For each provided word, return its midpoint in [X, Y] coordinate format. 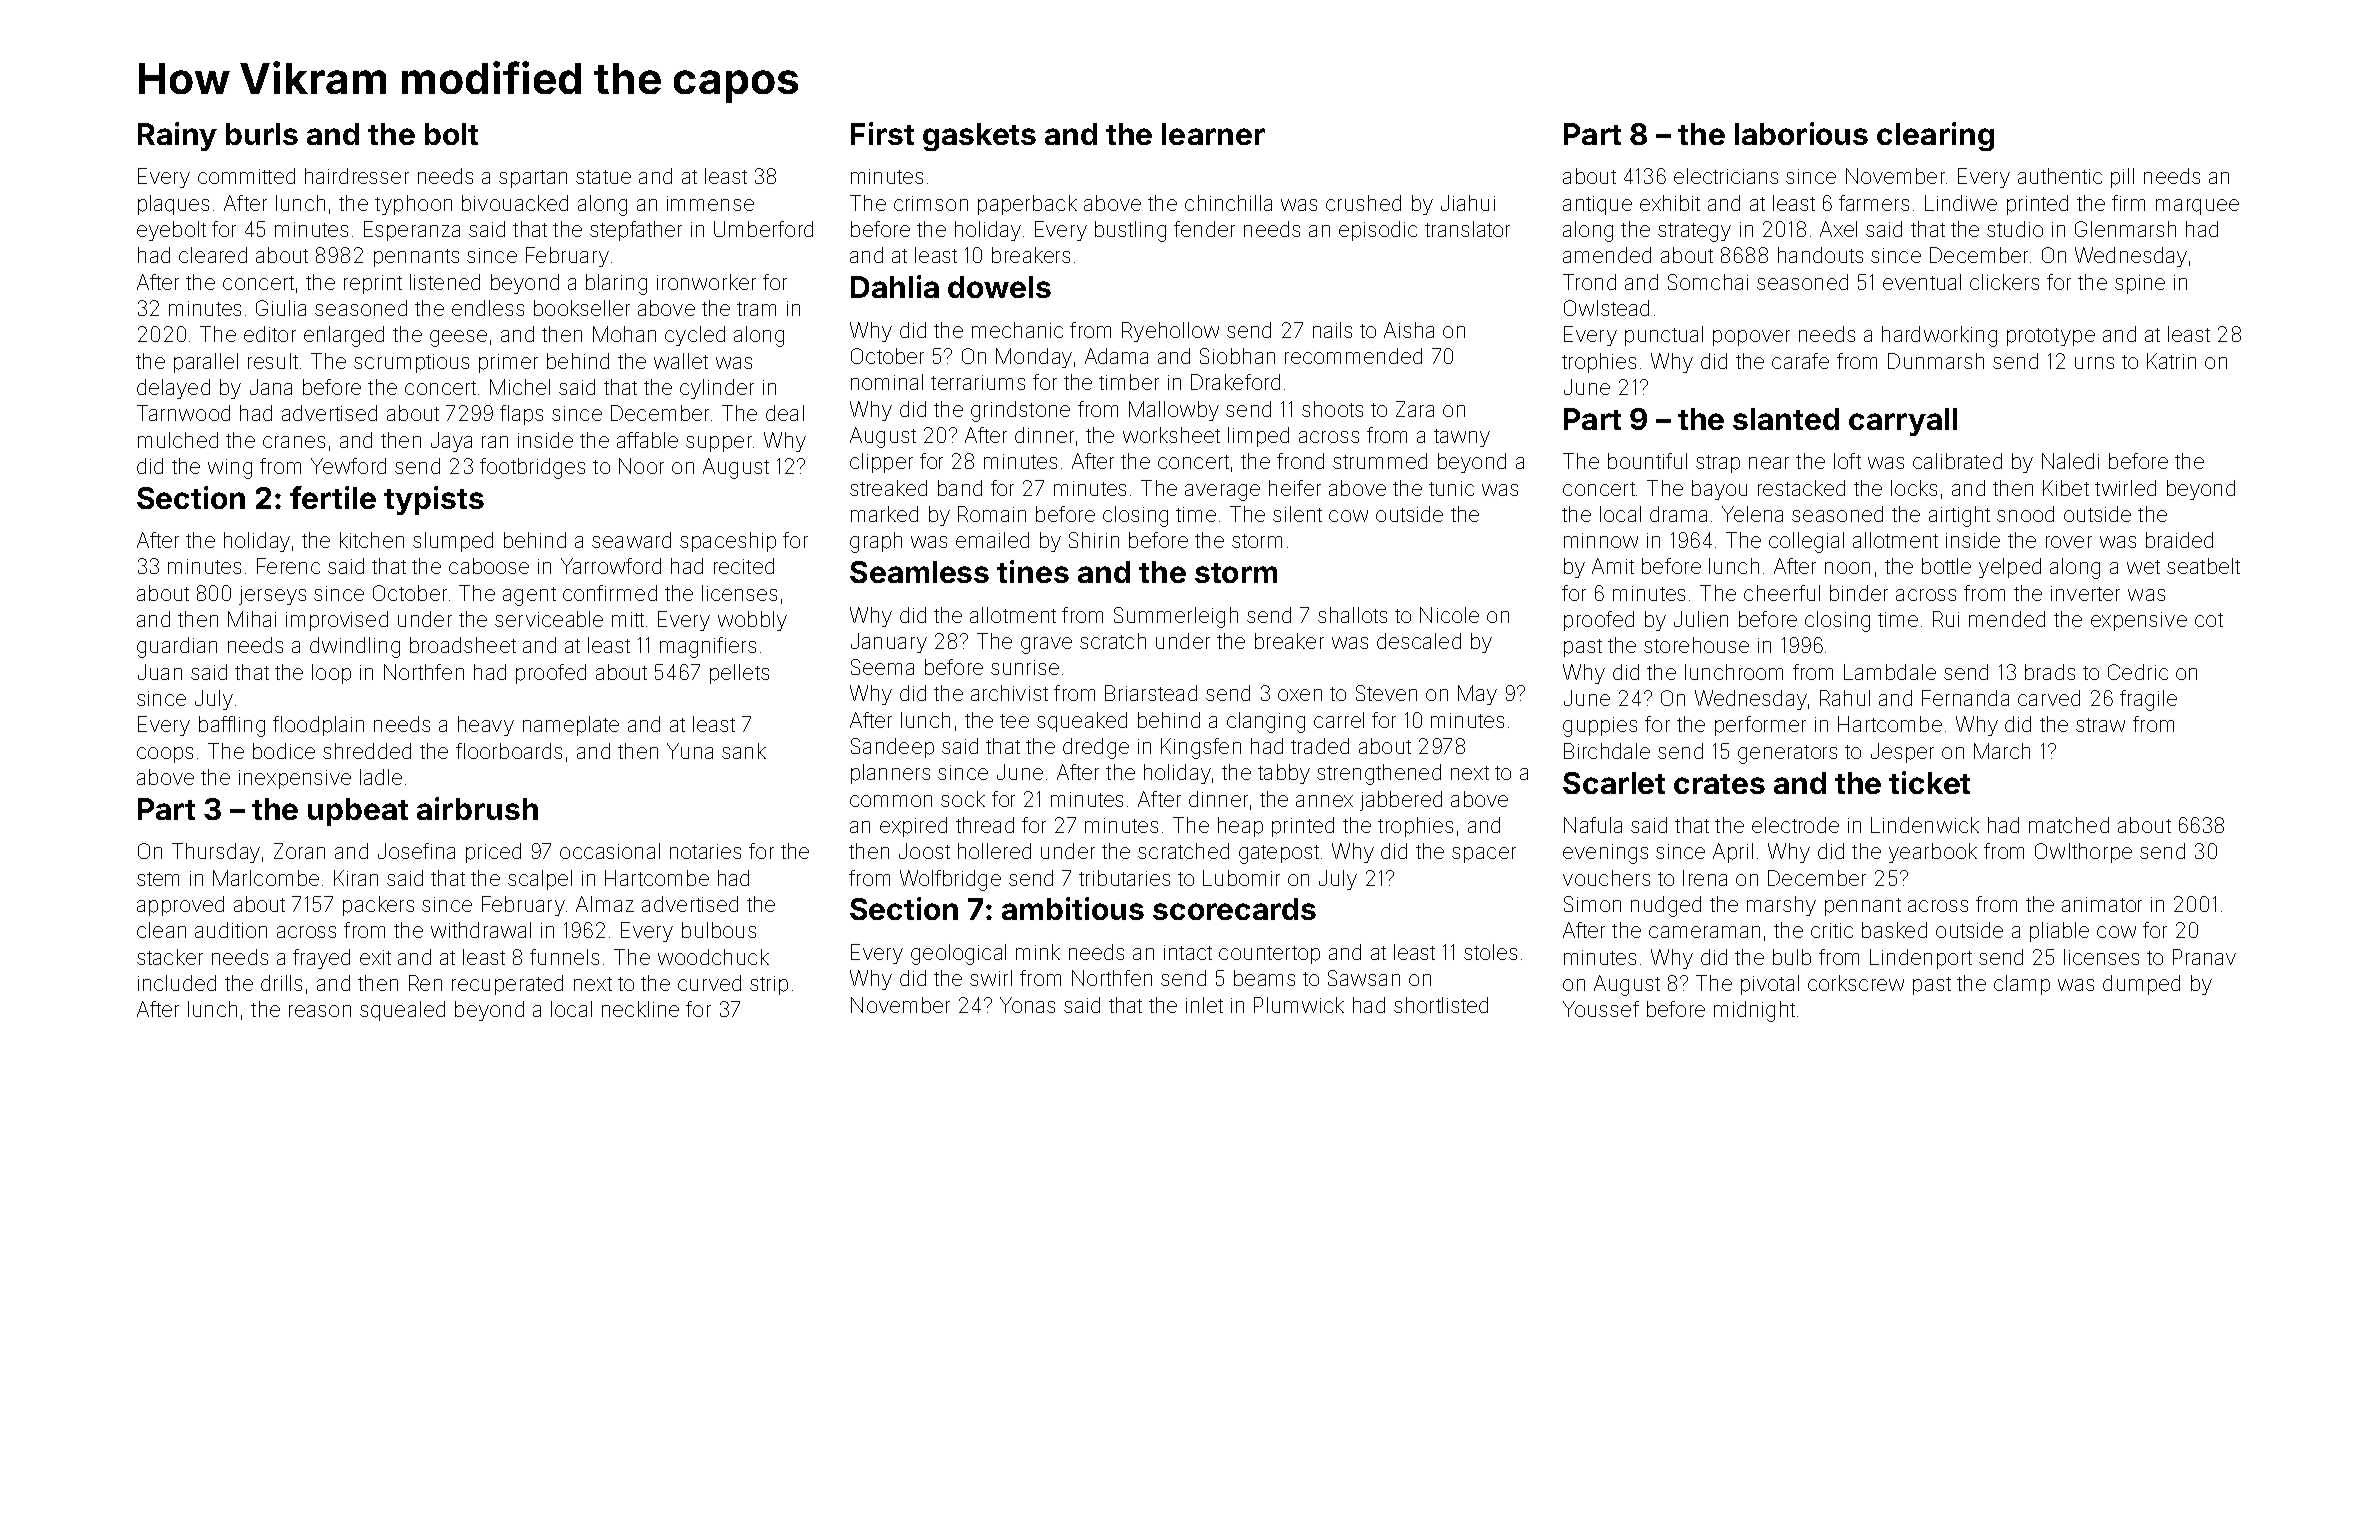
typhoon [413, 205]
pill [2122, 178]
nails [1332, 330]
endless [488, 308]
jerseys [272, 595]
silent [1297, 514]
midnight [1754, 1011]
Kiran [356, 878]
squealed [402, 1011]
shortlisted [1441, 1005]
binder [1859, 593]
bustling [1130, 231]
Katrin [2171, 361]
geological [958, 954]
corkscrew [1856, 983]
